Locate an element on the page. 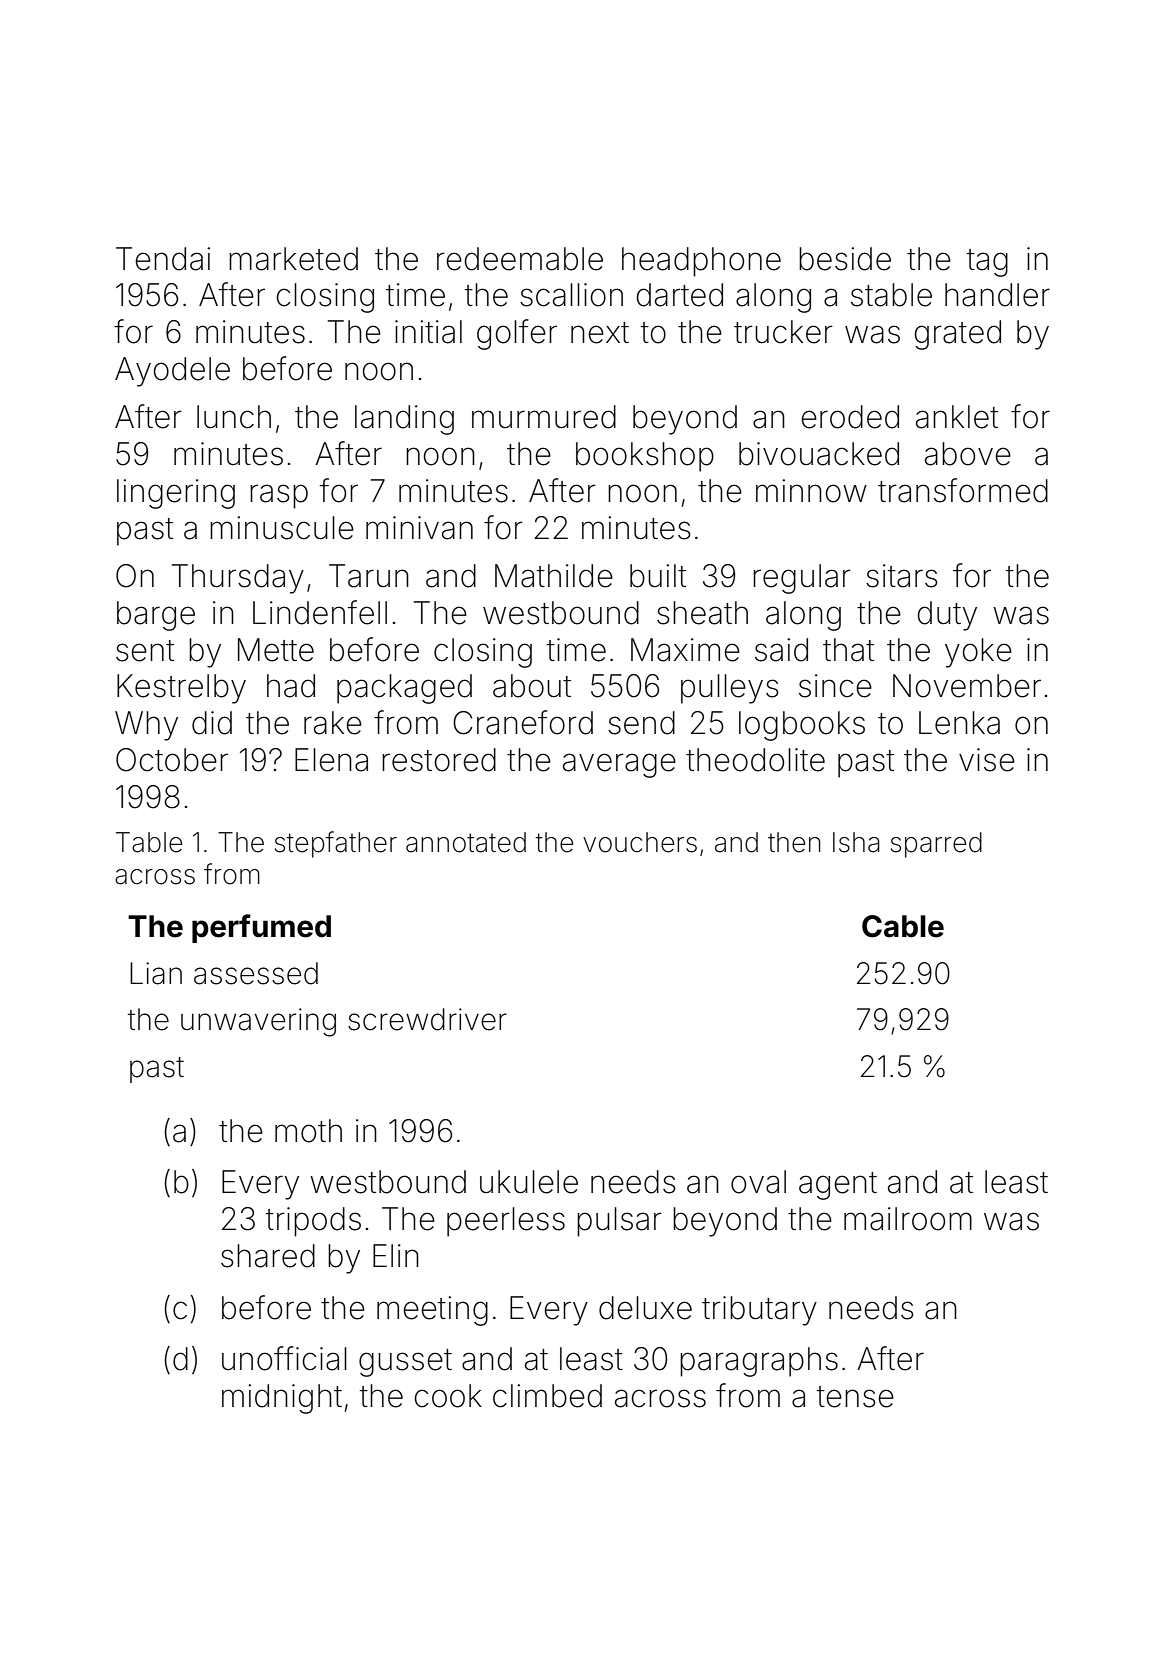  landing is located at coordinates (404, 420).
